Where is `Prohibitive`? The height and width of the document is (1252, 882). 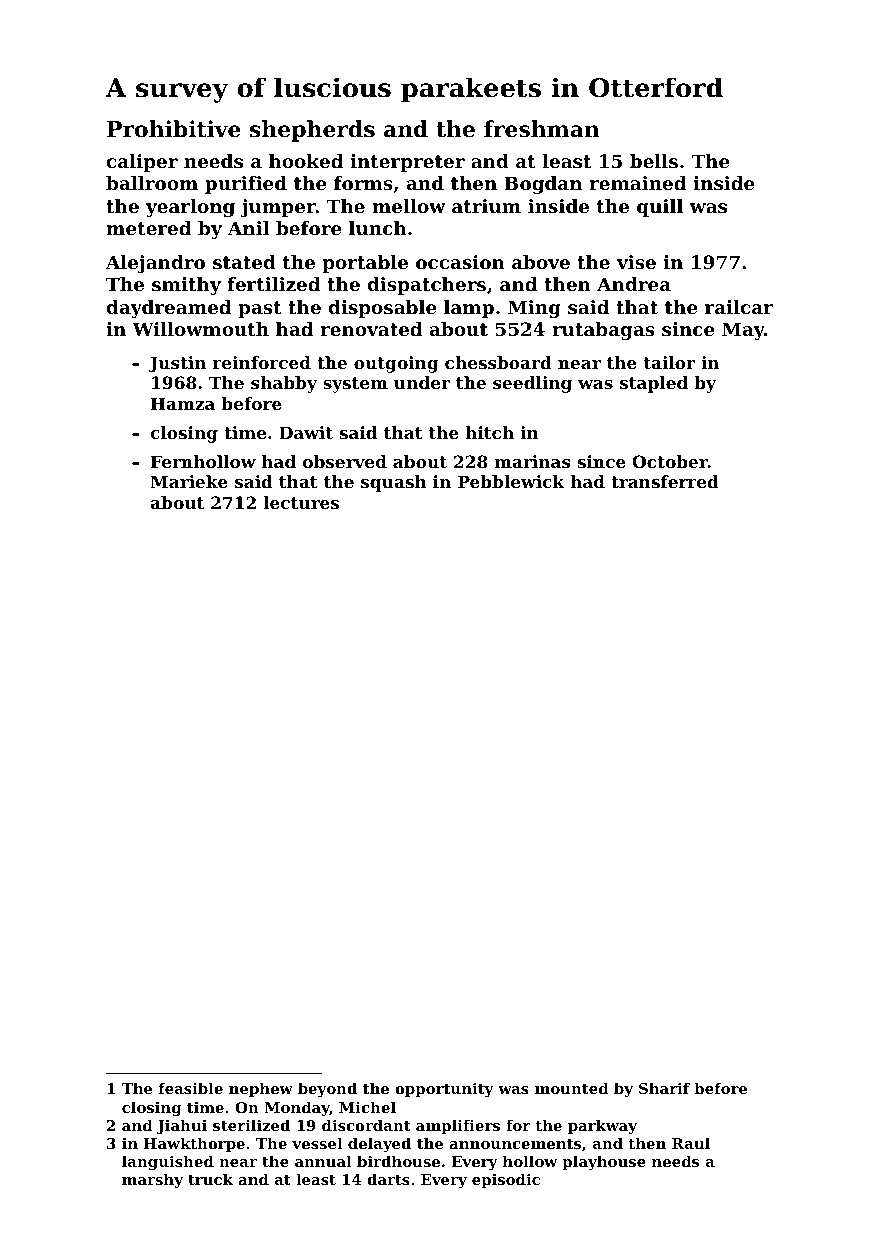 Prohibitive is located at coordinates (174, 129).
